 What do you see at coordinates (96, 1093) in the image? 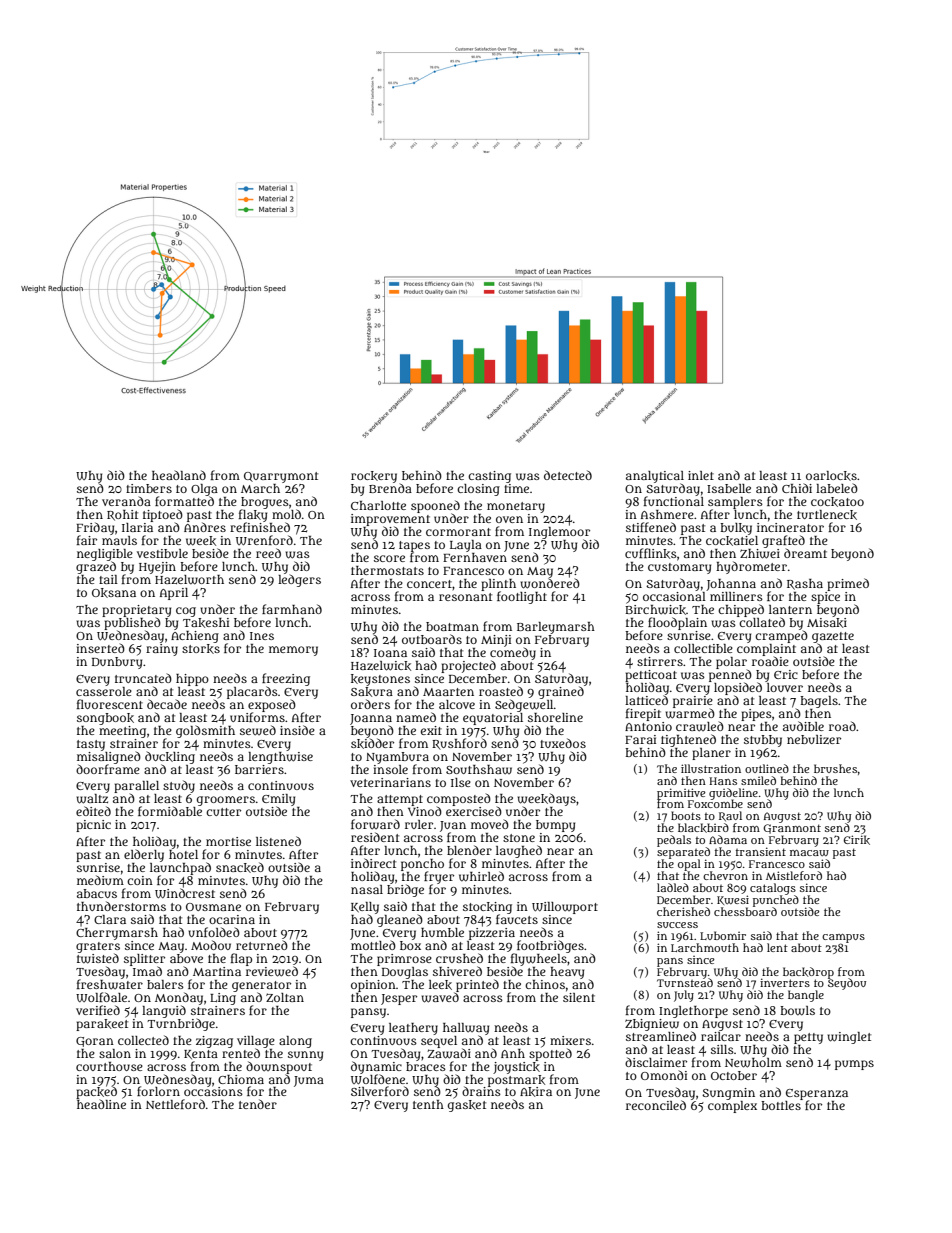
I see `packed` at bounding box center [96, 1093].
